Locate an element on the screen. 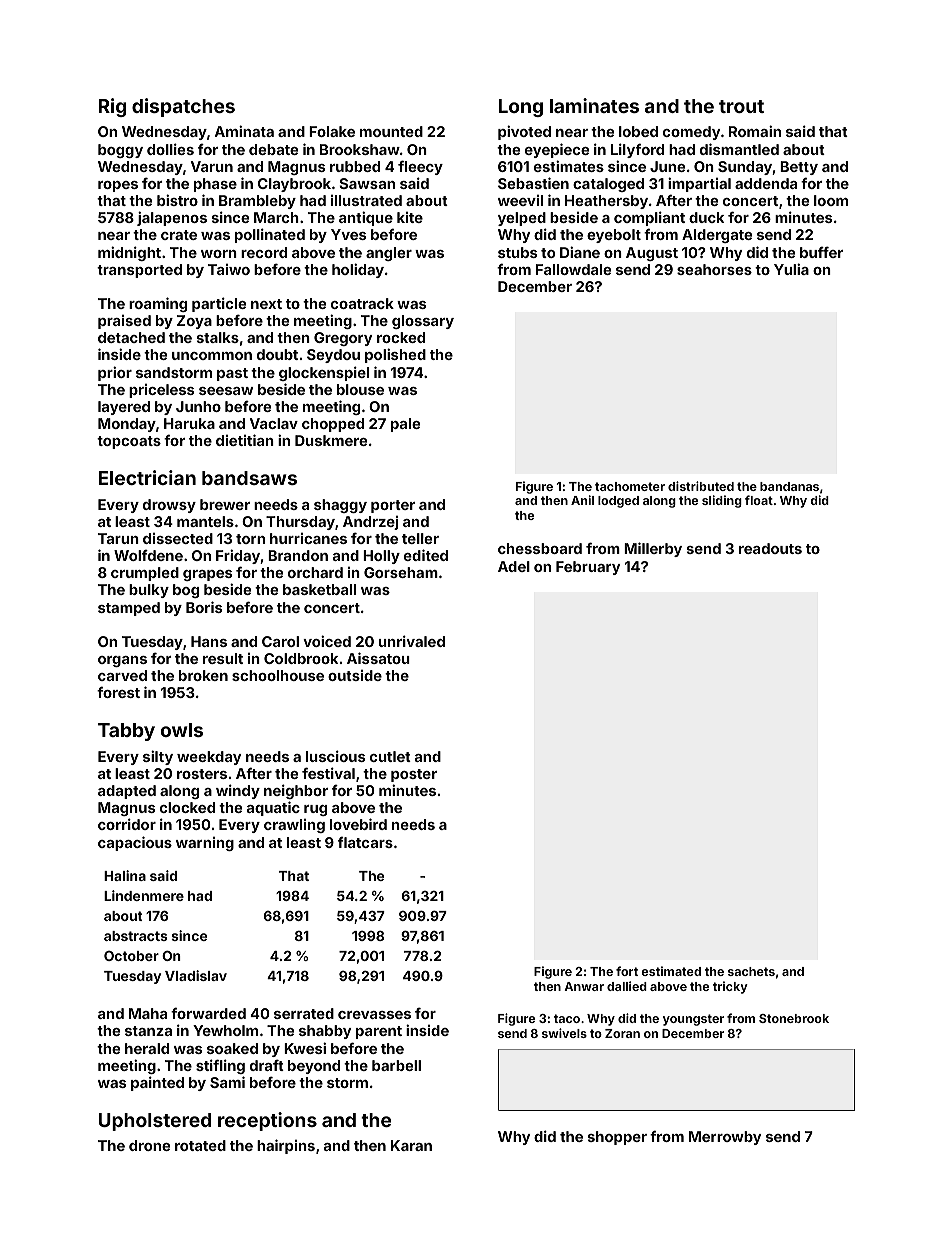 Image resolution: width=952 pixels, height=1233 pixels. distributed is located at coordinates (701, 486).
